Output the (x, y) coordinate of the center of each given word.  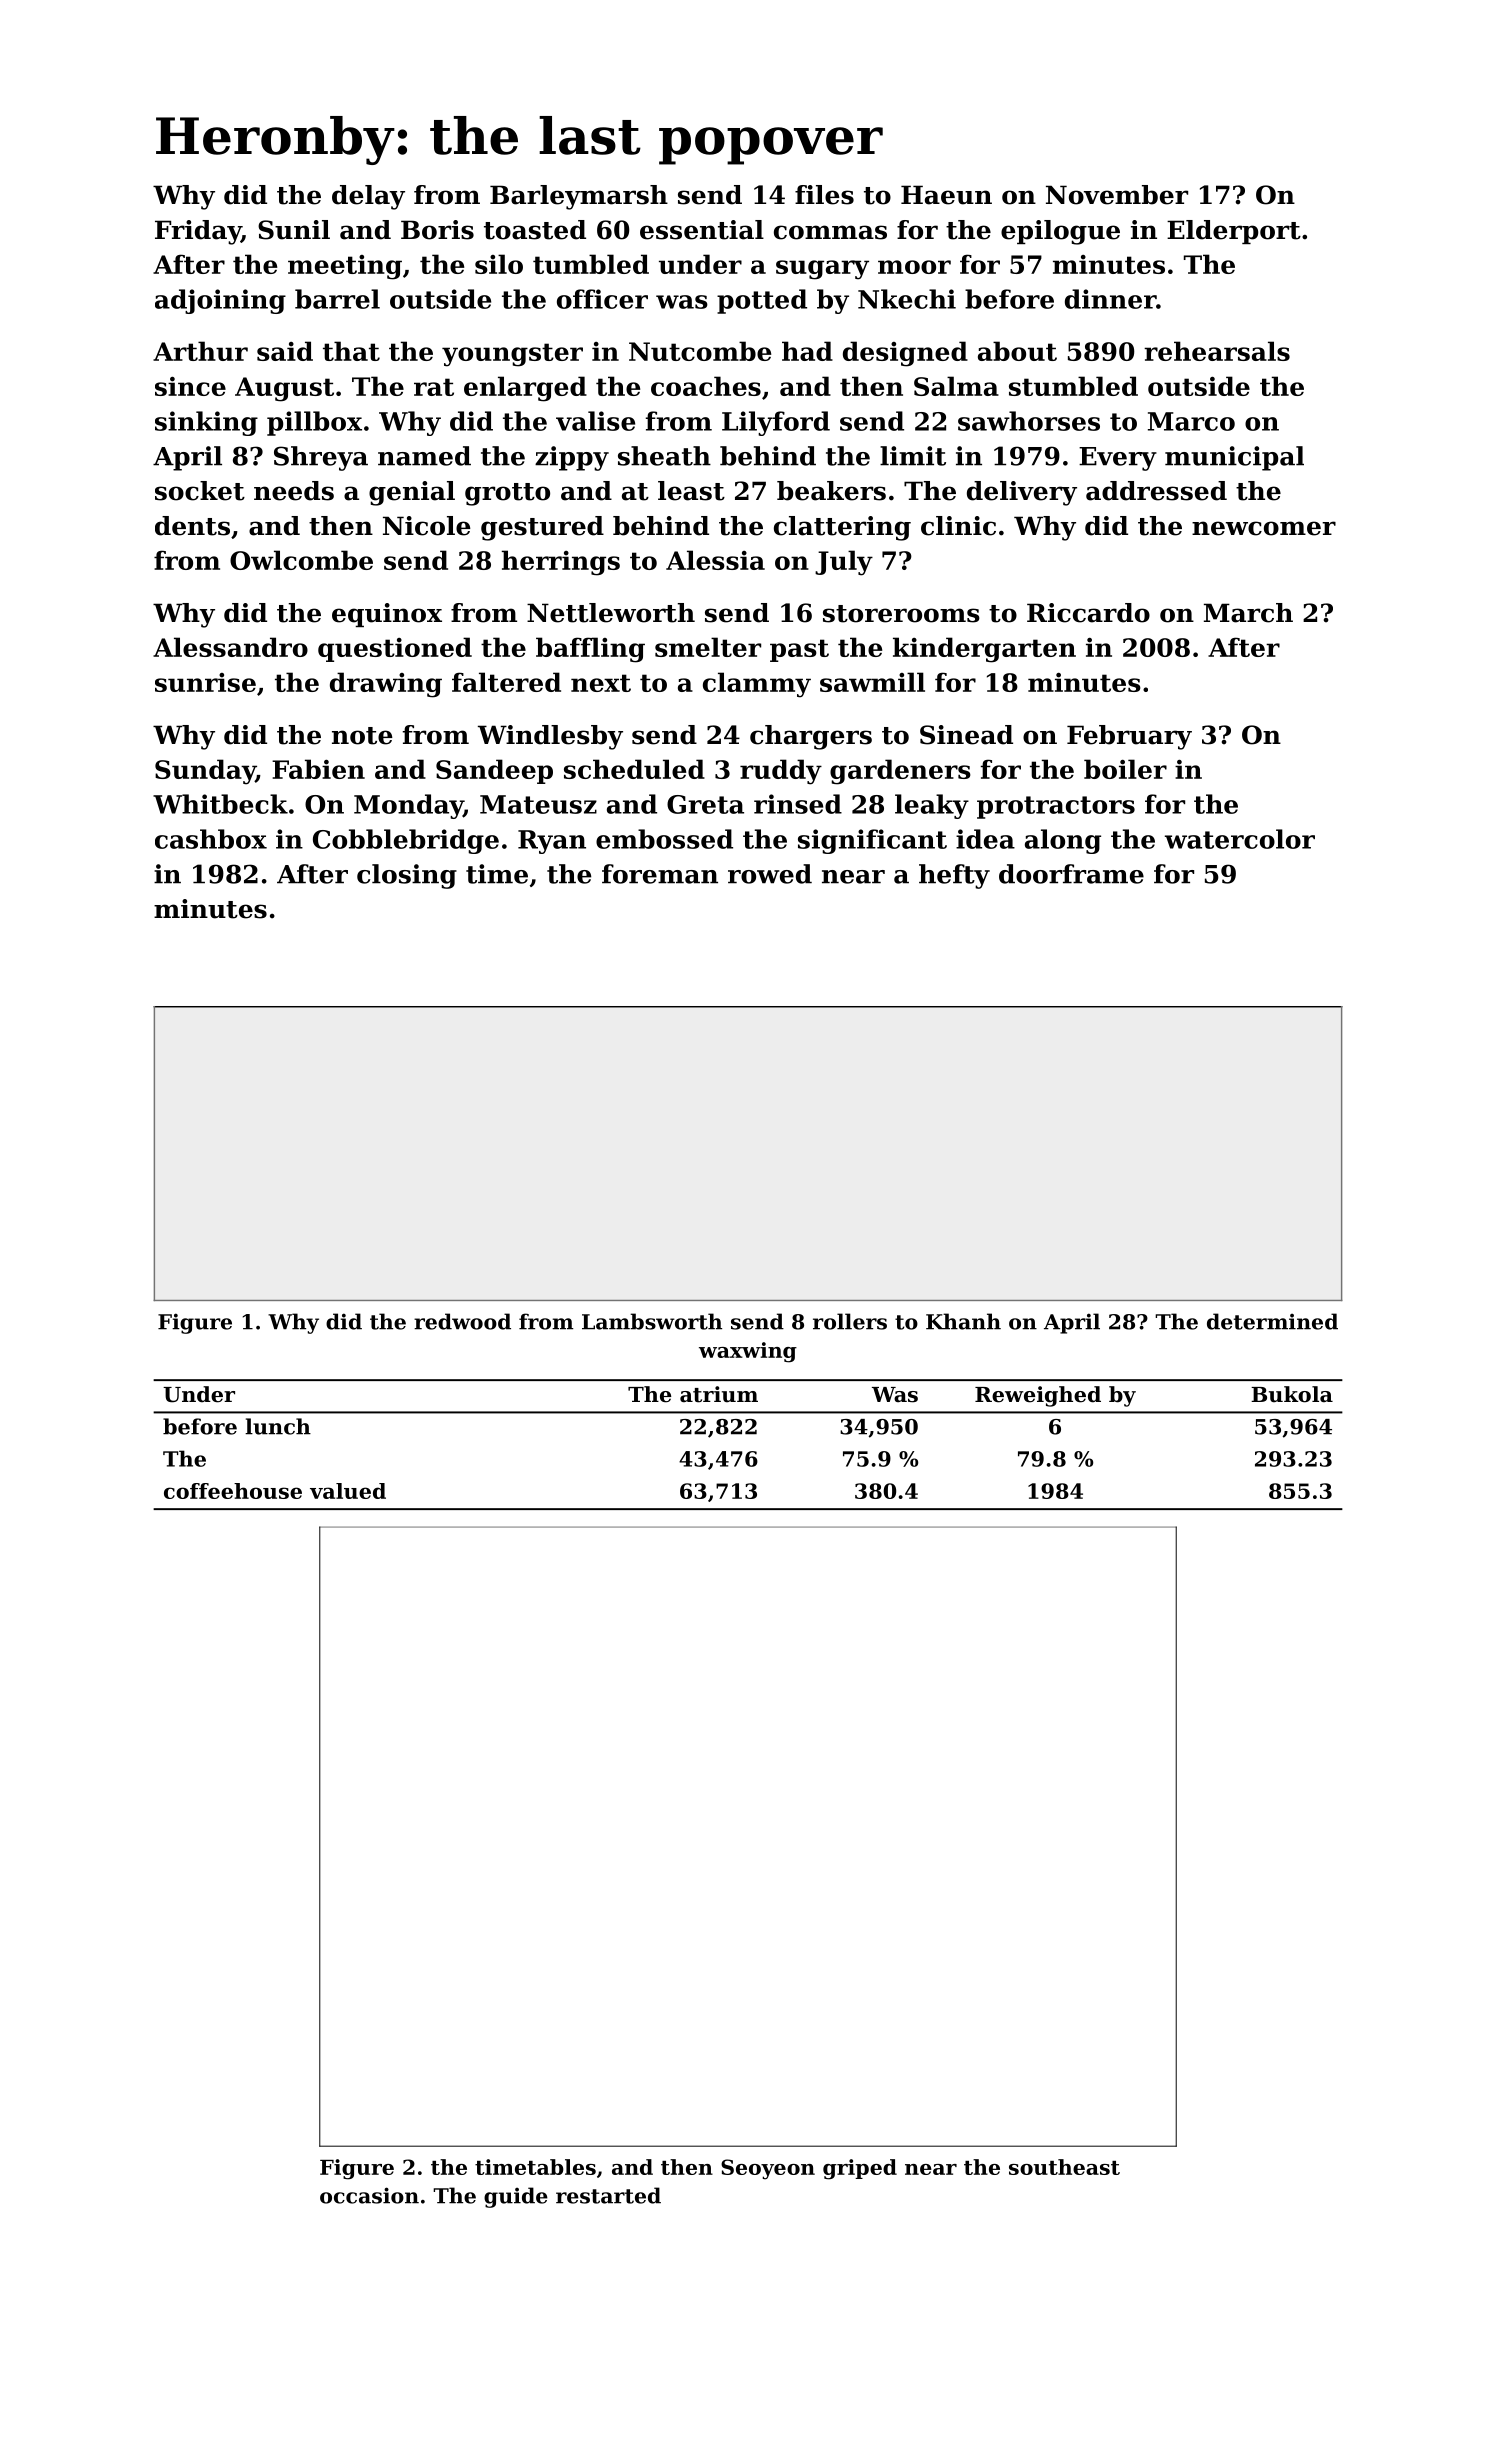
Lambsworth (652, 1321)
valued (348, 1491)
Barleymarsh (579, 197)
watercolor (1240, 839)
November (1117, 195)
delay (368, 197)
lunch (278, 1426)
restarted (608, 2195)
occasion (369, 2195)
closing (407, 876)
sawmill (872, 682)
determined (1272, 1321)
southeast (1064, 2167)
